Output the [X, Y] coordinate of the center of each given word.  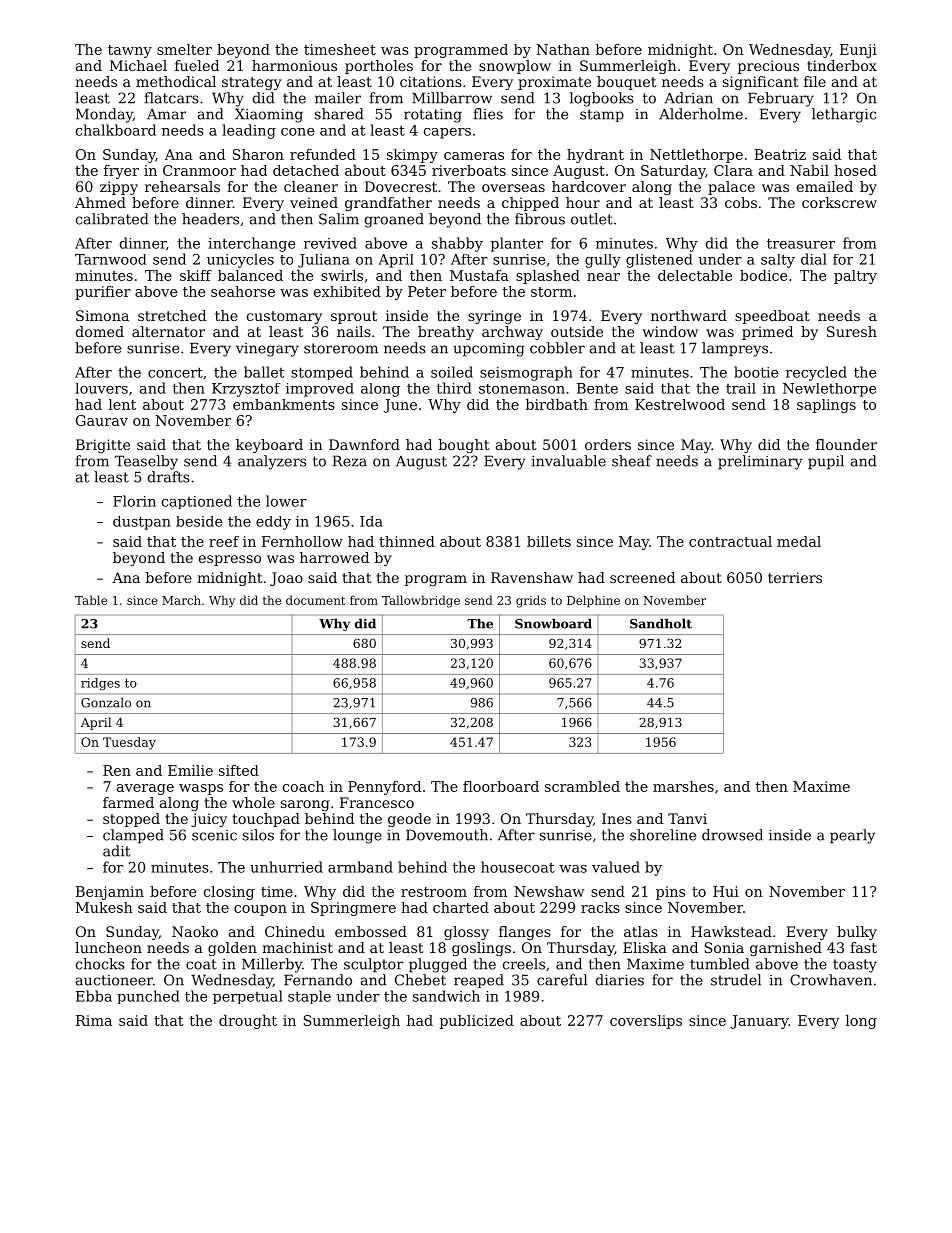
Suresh [852, 331]
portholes [379, 67]
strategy [252, 83]
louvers [101, 388]
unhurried [286, 867]
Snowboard [553, 623]
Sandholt [661, 623]
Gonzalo [106, 702]
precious [768, 67]
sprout [354, 317]
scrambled [582, 786]
